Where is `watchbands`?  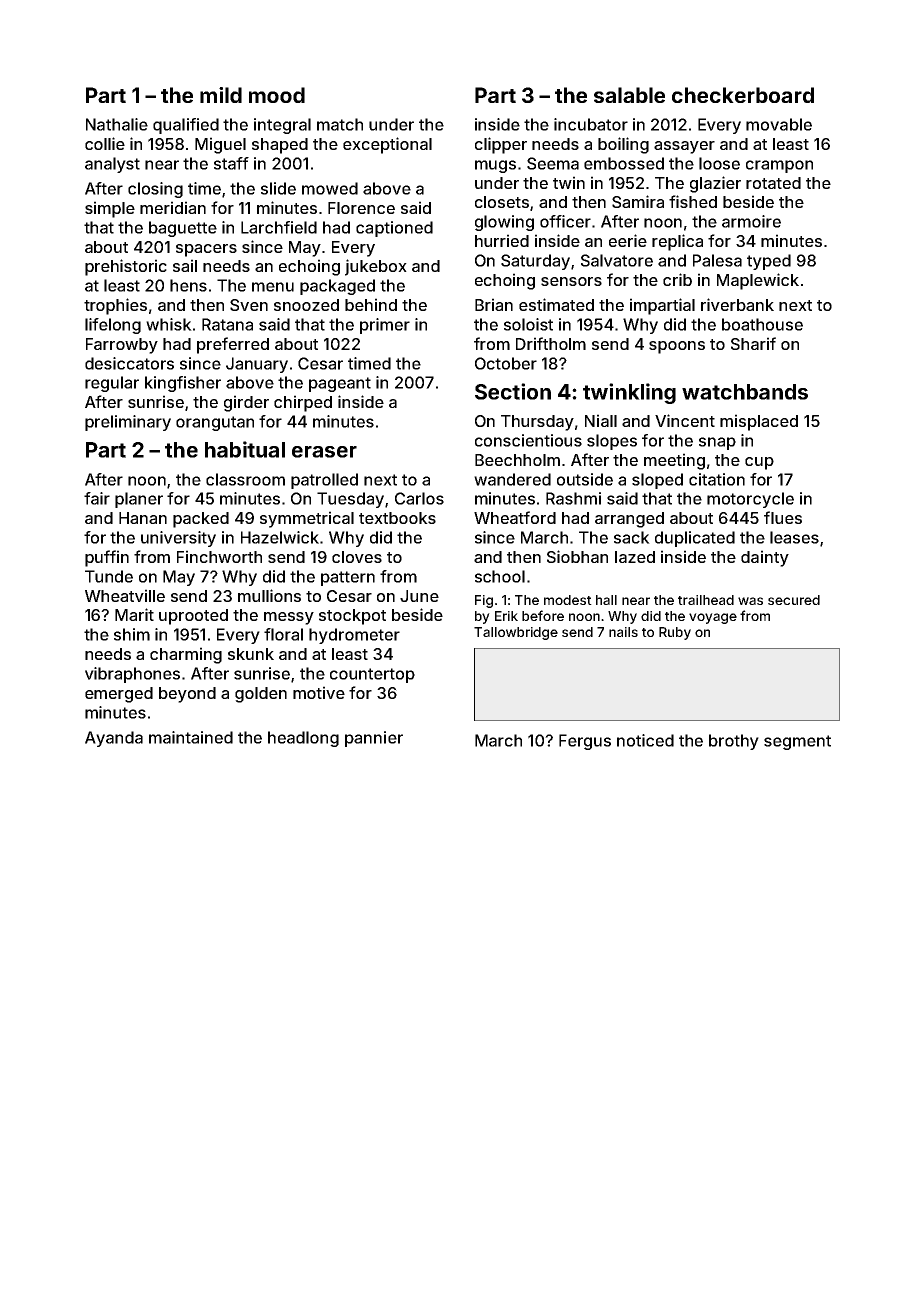
watchbands is located at coordinates (745, 392).
